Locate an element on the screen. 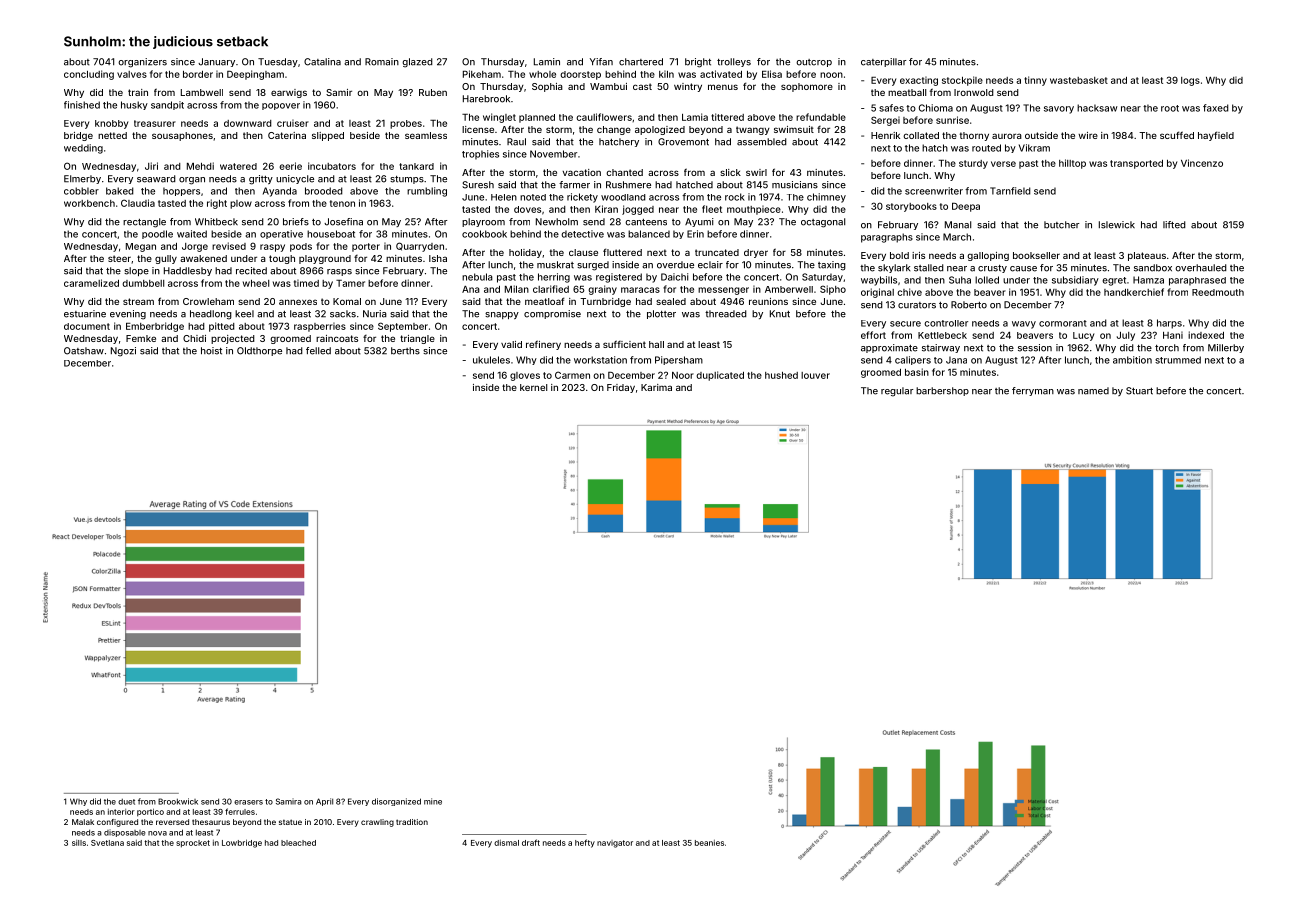  winglet is located at coordinates (499, 118).
